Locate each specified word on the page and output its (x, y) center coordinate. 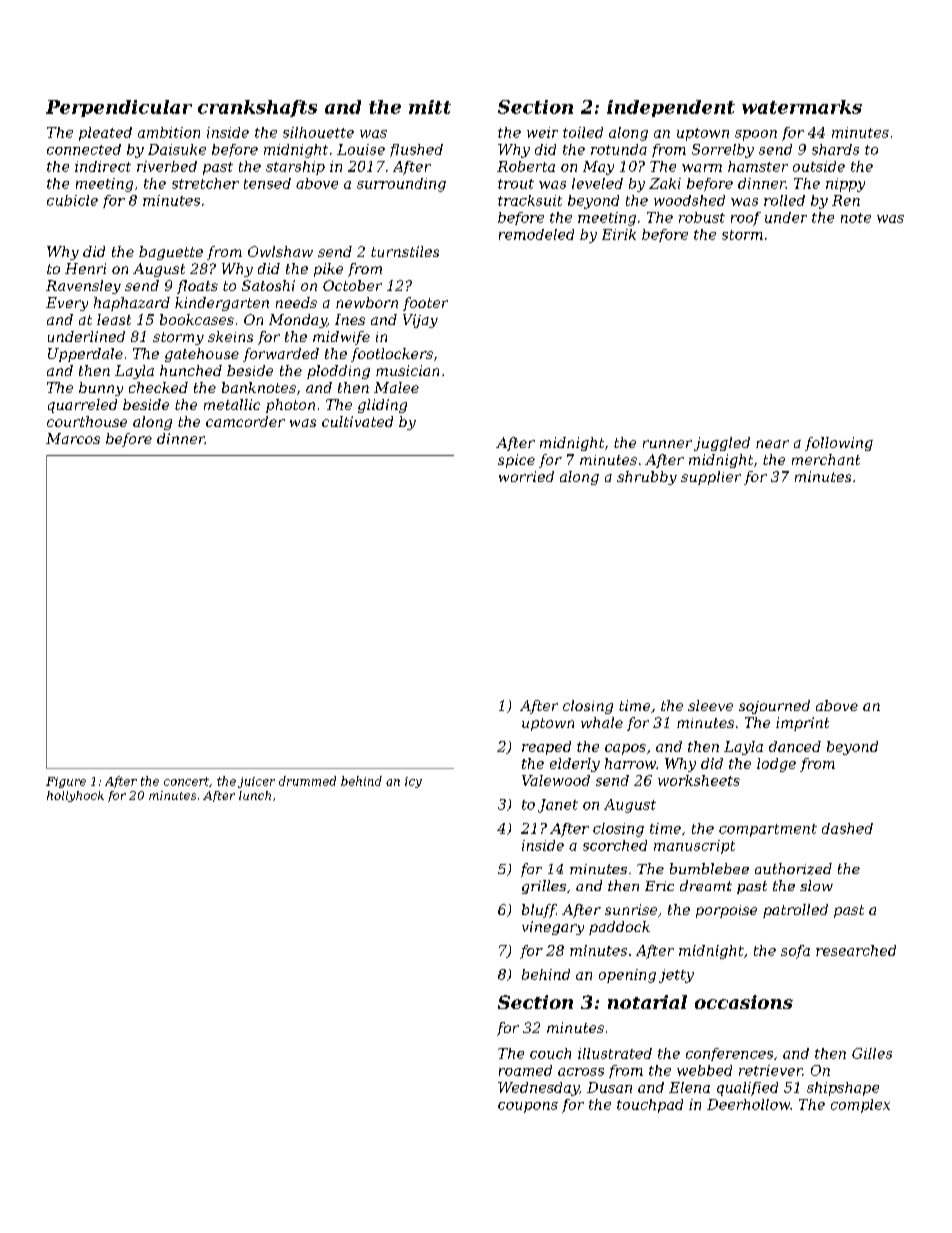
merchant (826, 459)
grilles (544, 887)
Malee (396, 387)
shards (835, 149)
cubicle (72, 200)
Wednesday (538, 1089)
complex (860, 1106)
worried (526, 476)
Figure (66, 782)
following (839, 444)
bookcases (197, 319)
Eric (659, 886)
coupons (528, 1107)
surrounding (401, 185)
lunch (255, 795)
